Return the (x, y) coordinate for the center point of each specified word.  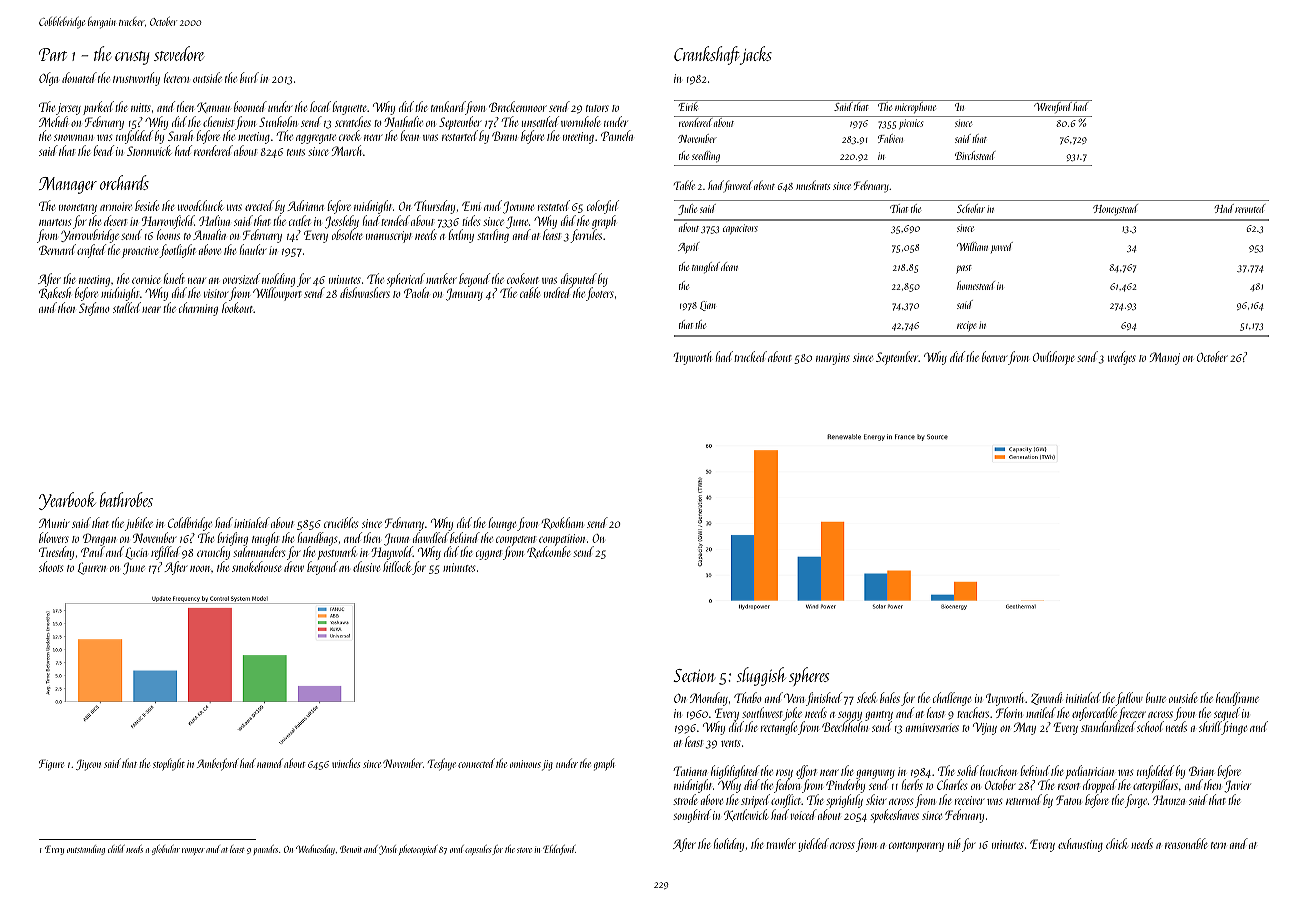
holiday (729, 845)
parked (98, 108)
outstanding (86, 850)
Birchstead (975, 155)
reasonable (1186, 843)
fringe (1234, 728)
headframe (1237, 699)
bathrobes (126, 499)
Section (694, 675)
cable (530, 292)
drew (294, 566)
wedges (1122, 358)
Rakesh (55, 293)
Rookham (562, 523)
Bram (504, 136)
